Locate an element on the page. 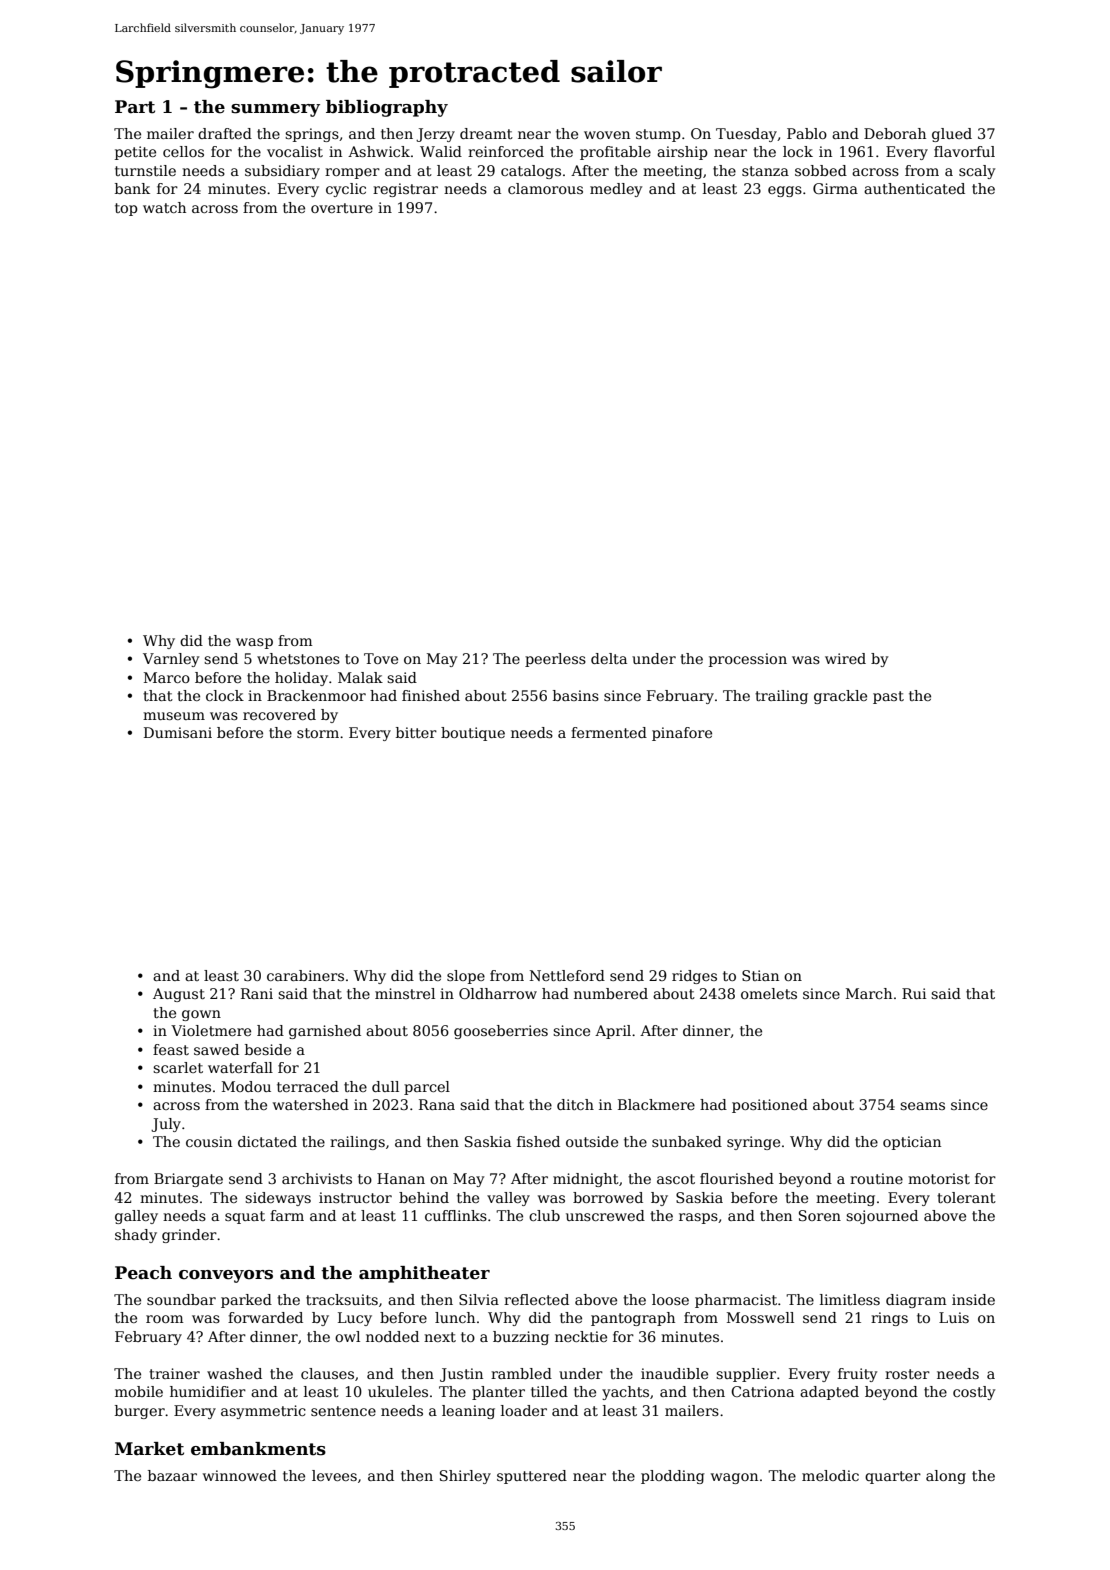 The image size is (1110, 1570). Varnley is located at coordinates (171, 660).
